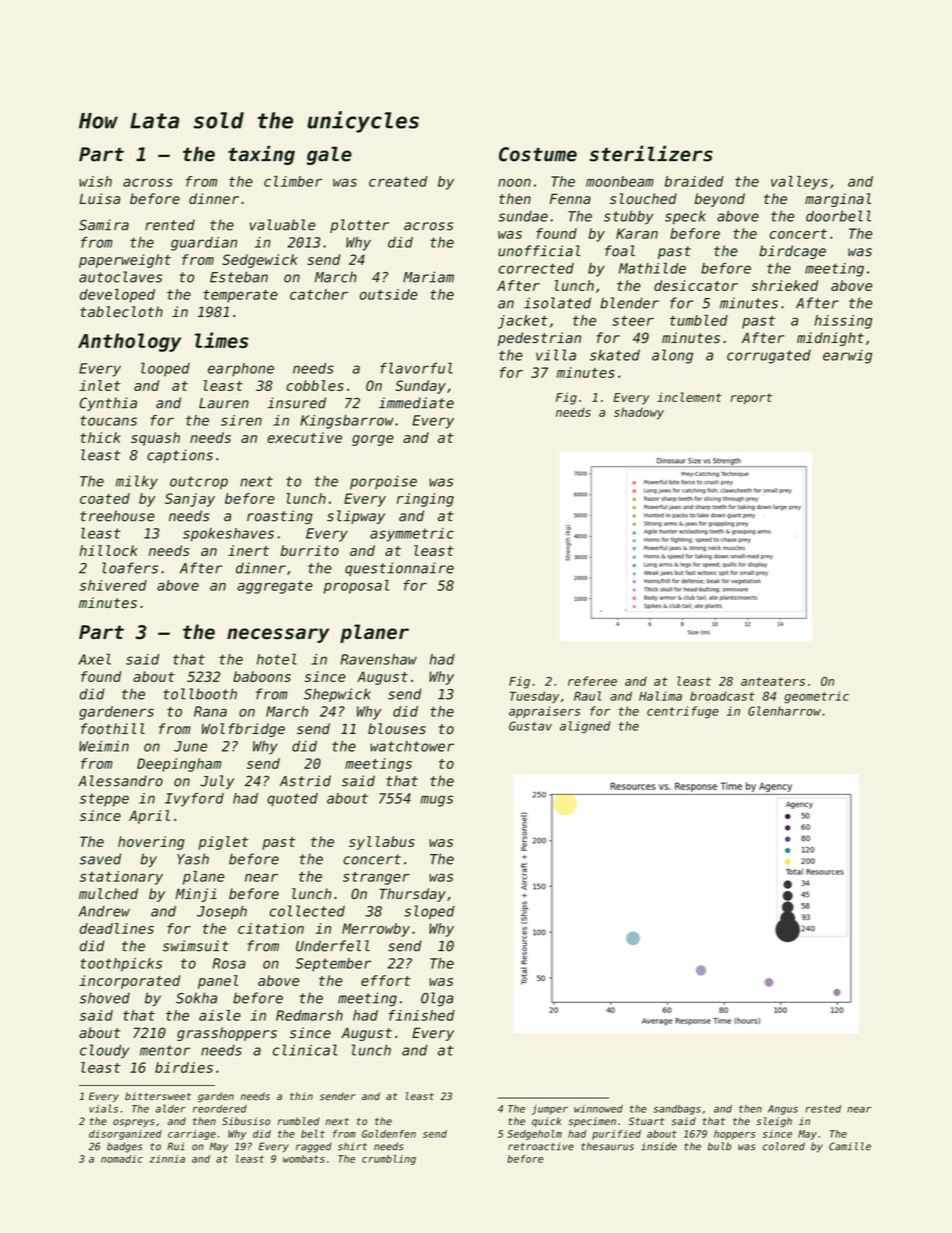 The image size is (952, 1233). I want to click on Mariam, so click(428, 277).
